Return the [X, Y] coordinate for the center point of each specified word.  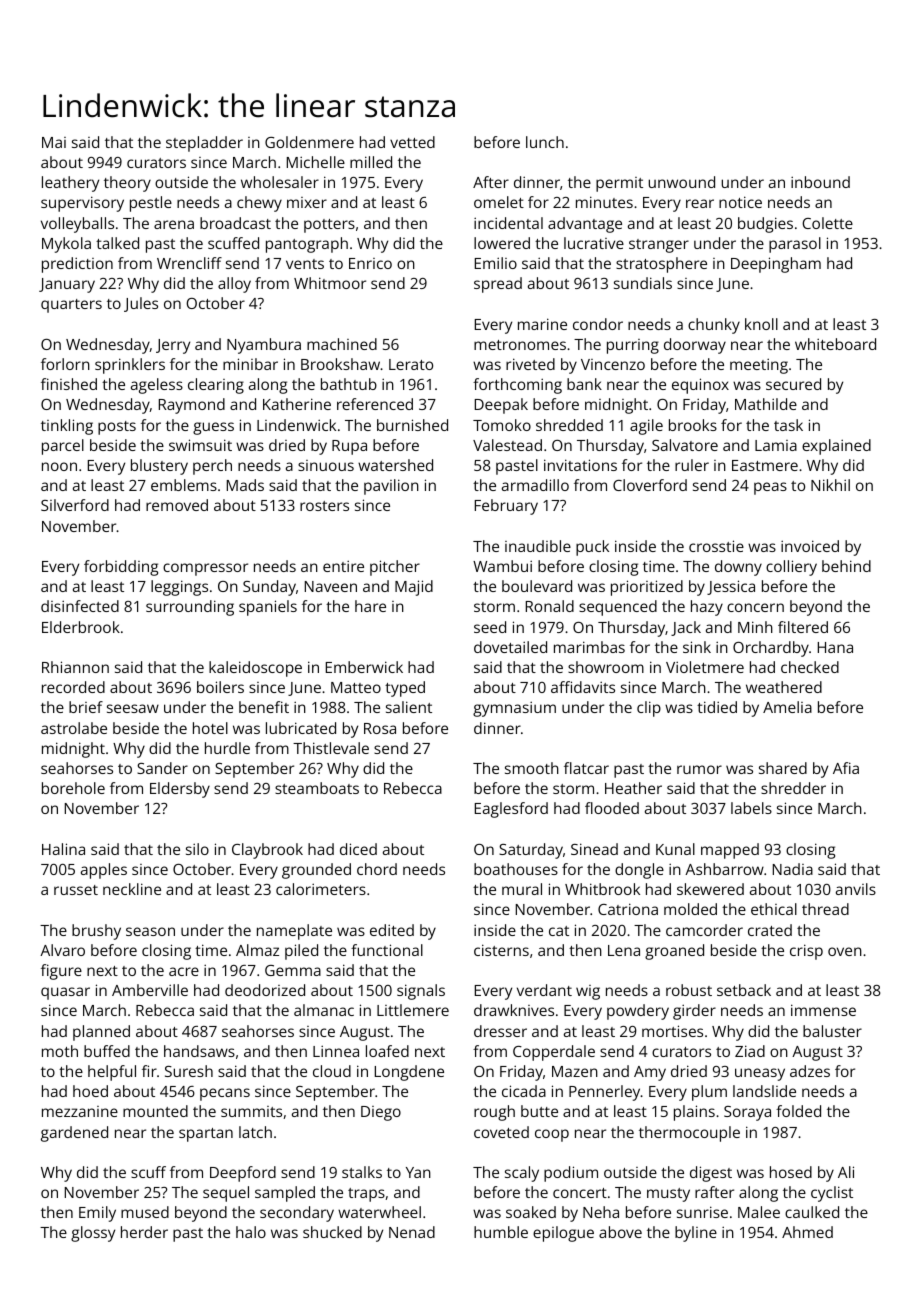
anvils [856, 889]
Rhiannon [75, 667]
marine [542, 324]
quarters [71, 306]
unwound [681, 182]
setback [744, 990]
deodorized [265, 990]
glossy [93, 1234]
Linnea [336, 1051]
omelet [499, 202]
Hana [835, 647]
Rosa [380, 728]
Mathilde [766, 404]
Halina [63, 849]
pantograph [307, 245]
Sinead [594, 849]
